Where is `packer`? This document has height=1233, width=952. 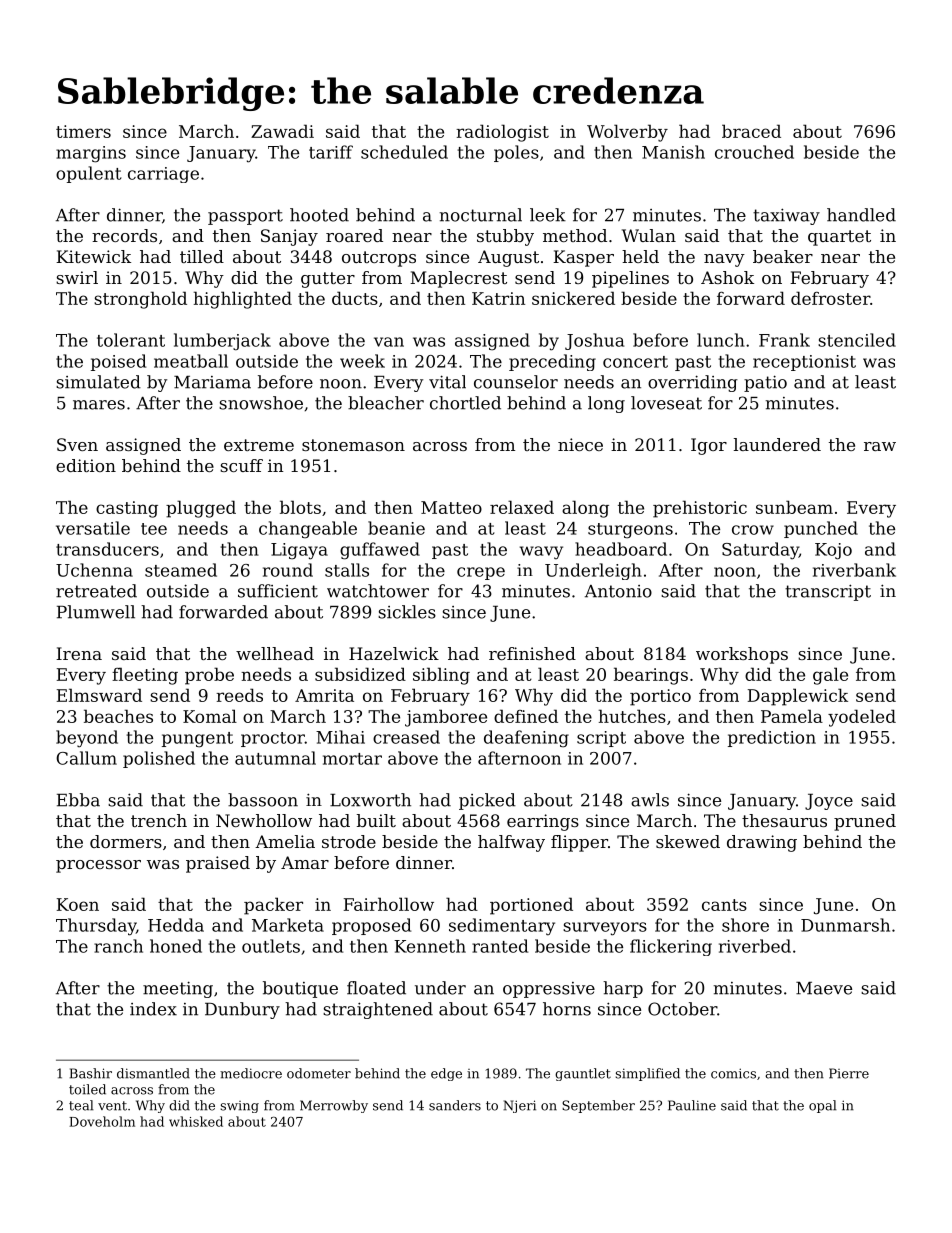 packer is located at coordinates (273, 906).
